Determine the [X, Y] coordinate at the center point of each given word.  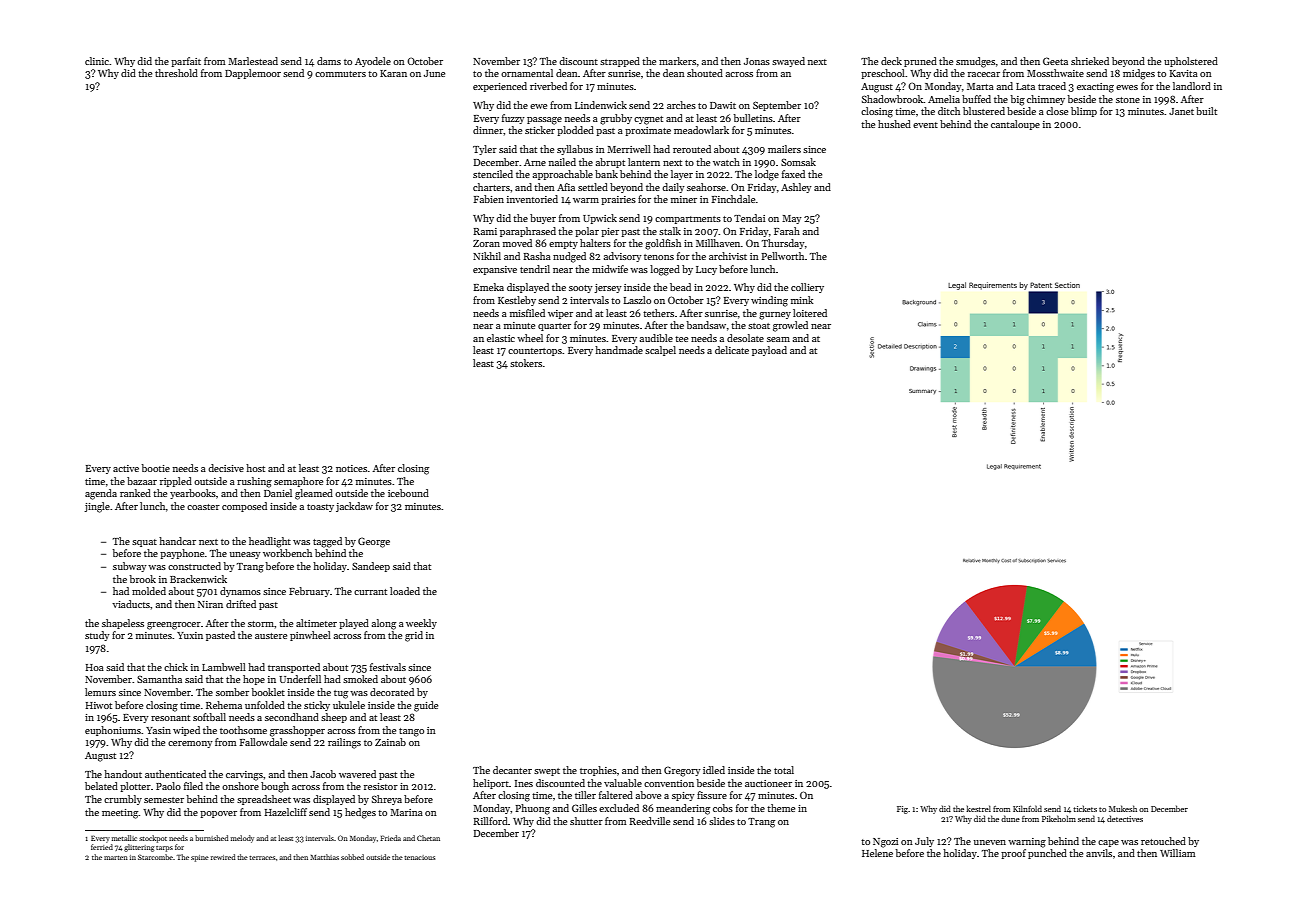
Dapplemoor [253, 74]
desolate [745, 338]
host [255, 468]
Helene [877, 853]
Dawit [723, 105]
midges [1139, 74]
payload [769, 351]
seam [778, 339]
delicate [732, 350]
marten [116, 858]
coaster [203, 507]
